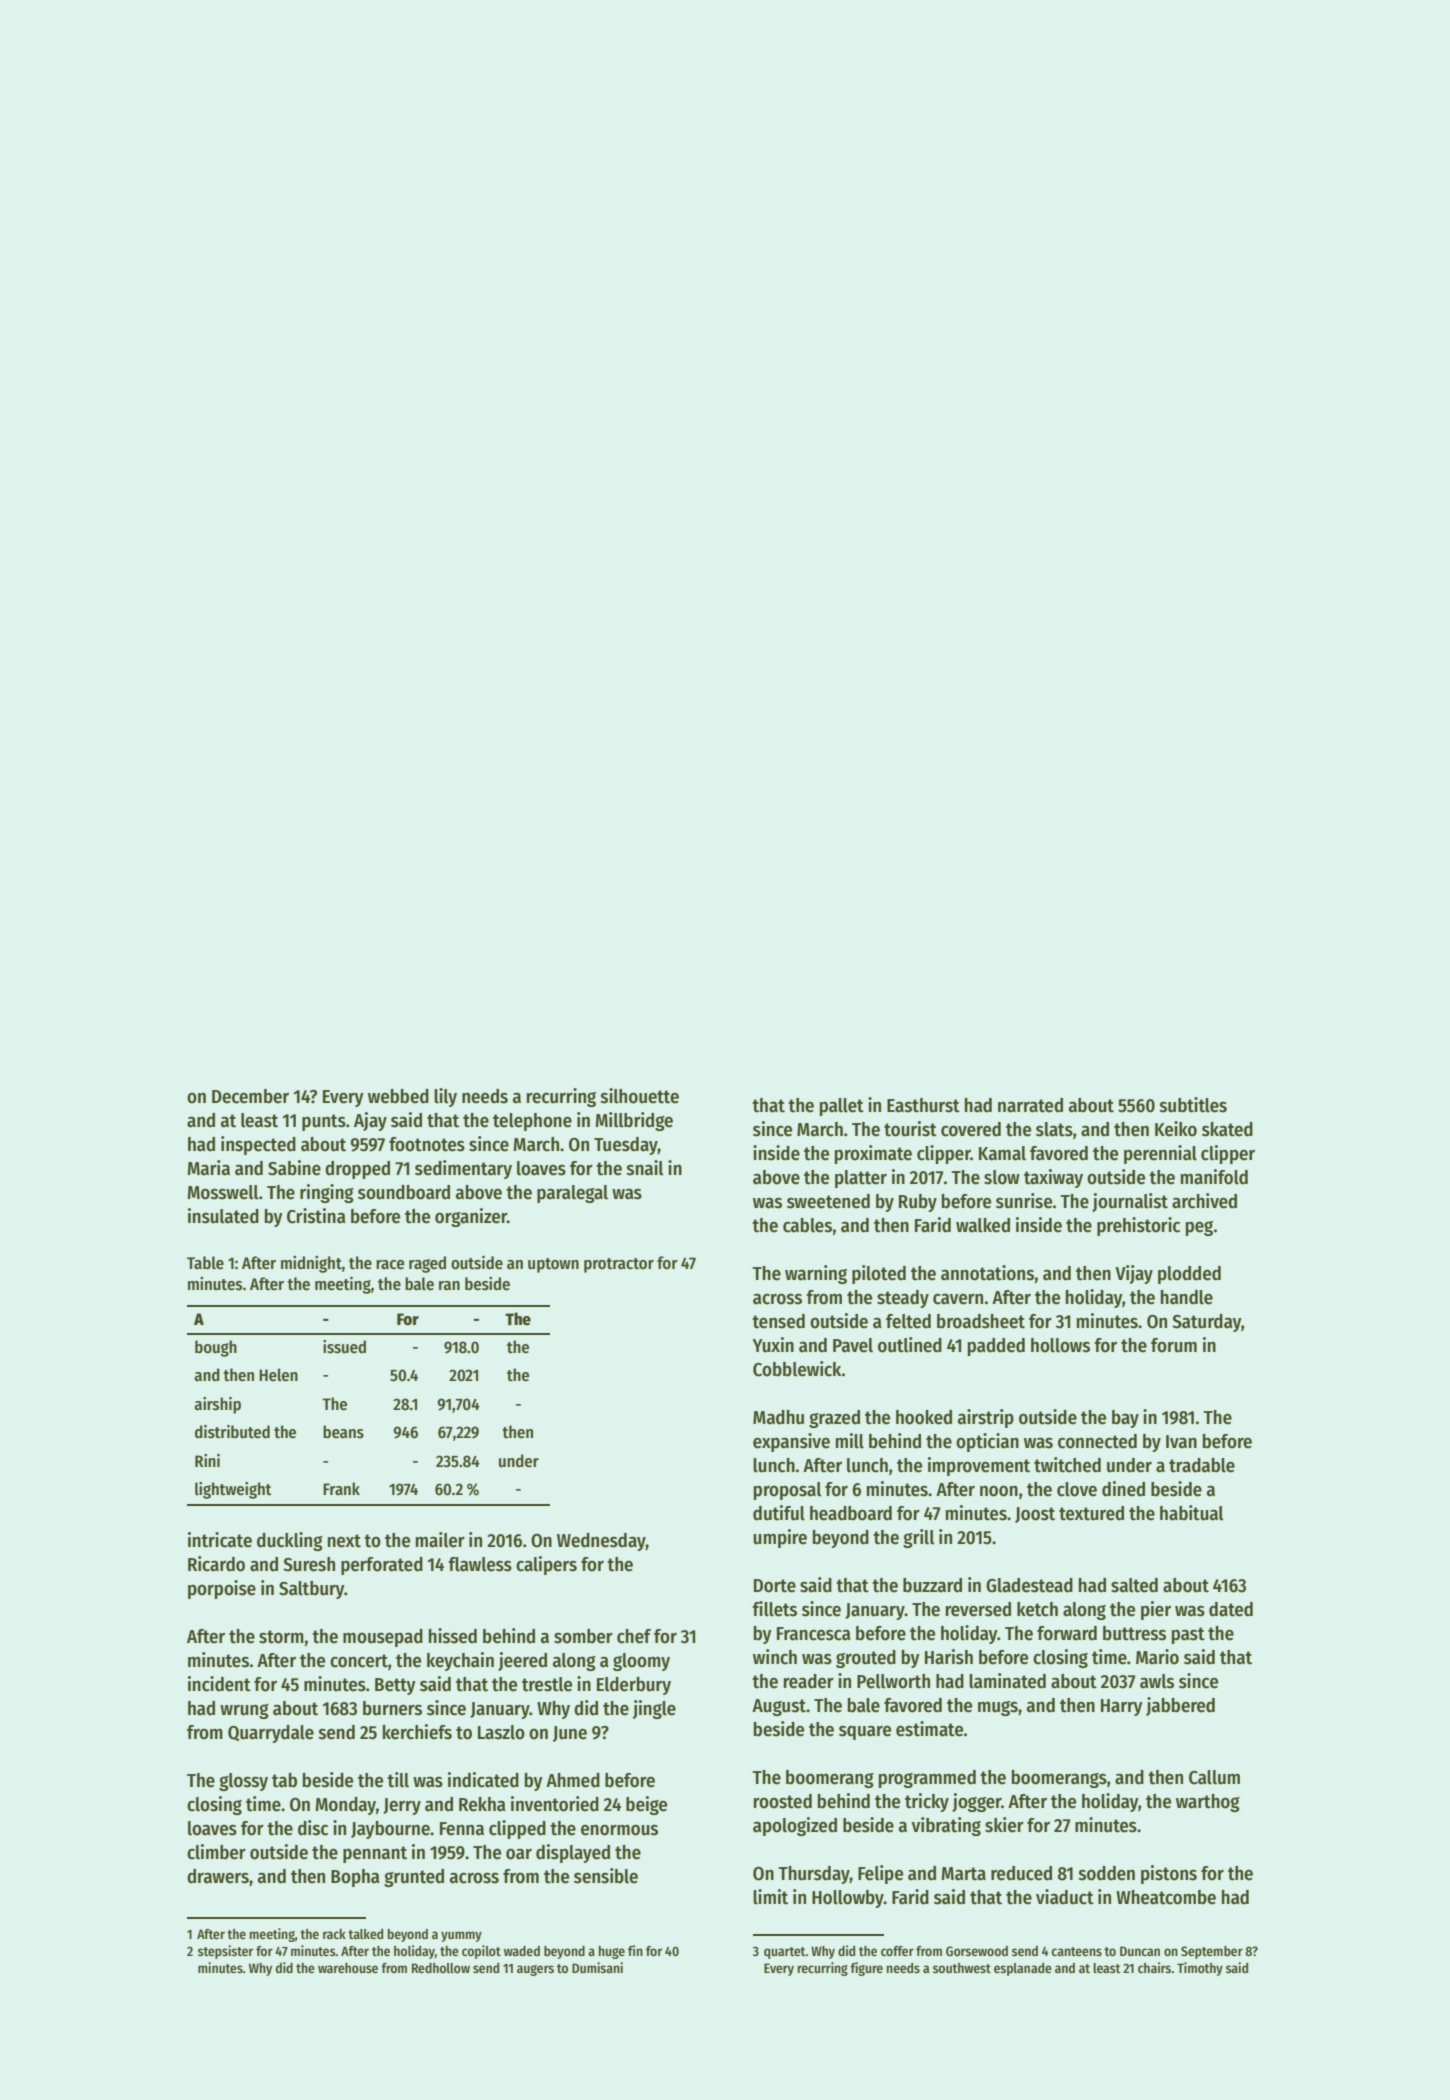 The image size is (1450, 2100). I want to click on square, so click(865, 1733).
